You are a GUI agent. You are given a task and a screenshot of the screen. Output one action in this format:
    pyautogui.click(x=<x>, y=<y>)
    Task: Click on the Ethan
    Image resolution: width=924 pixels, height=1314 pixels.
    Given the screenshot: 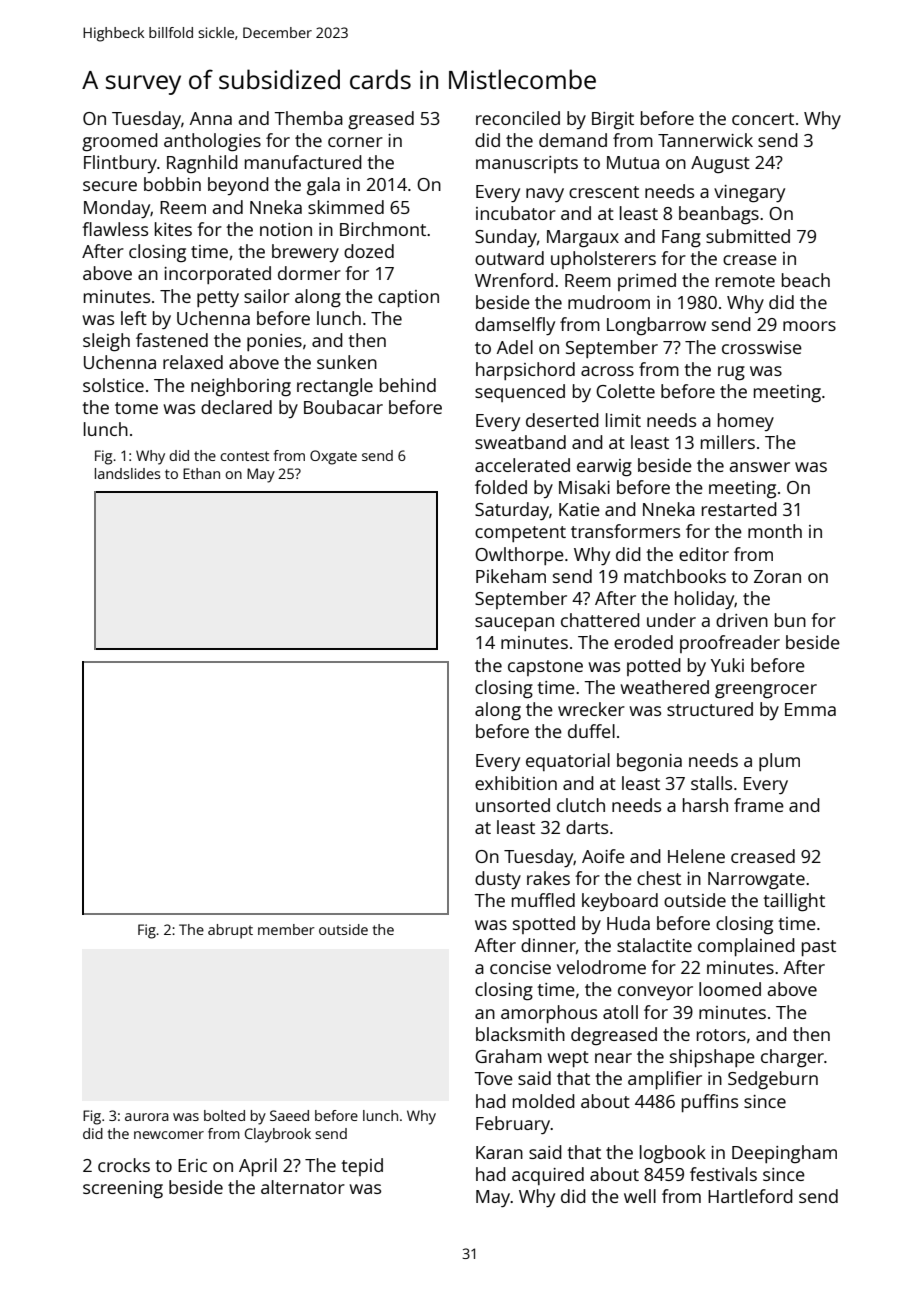 What is the action you would take?
    pyautogui.click(x=201, y=473)
